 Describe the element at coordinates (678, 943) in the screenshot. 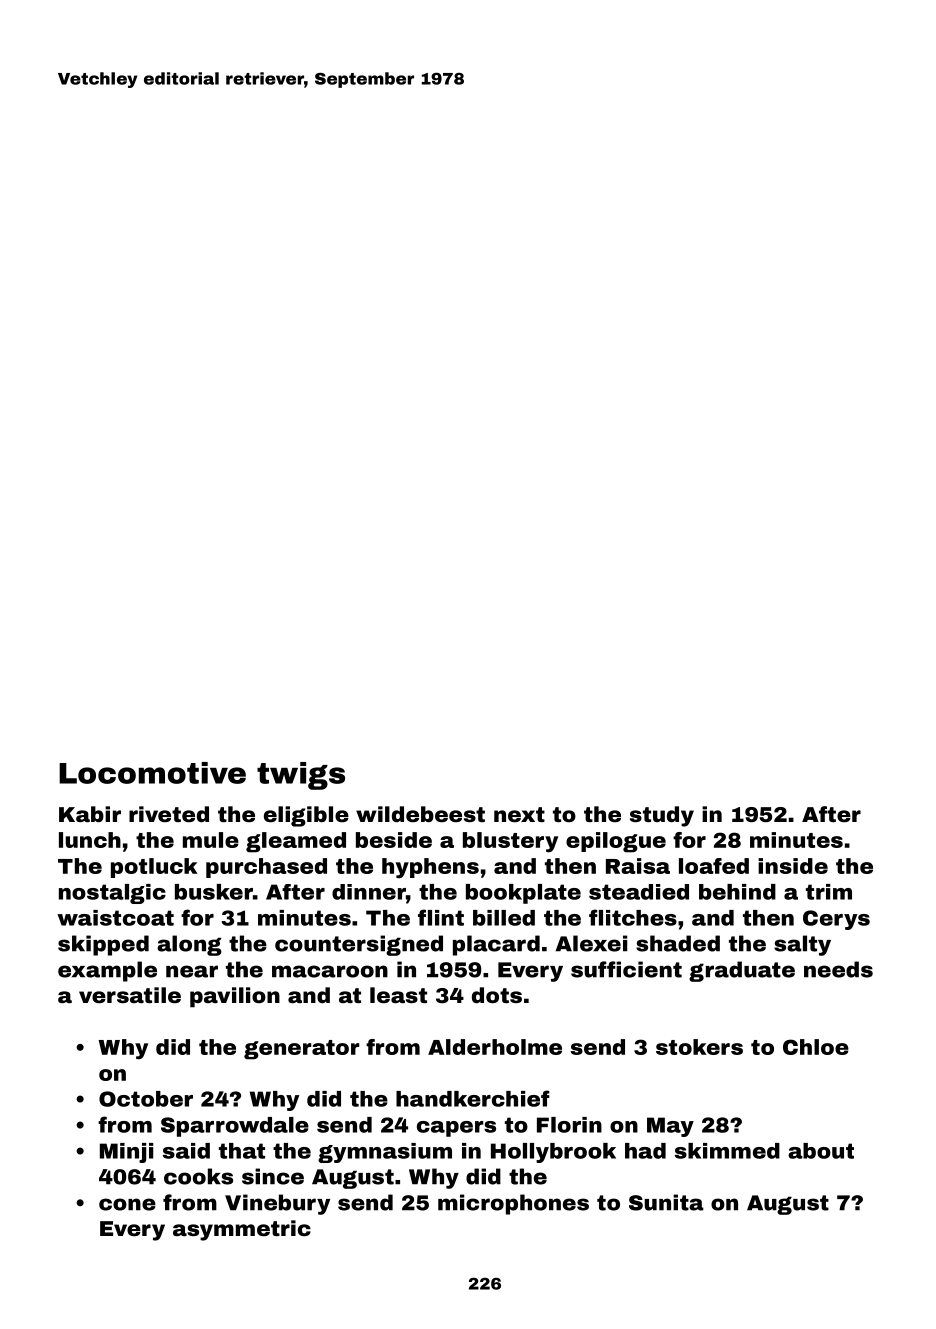

I see `shaded` at that location.
